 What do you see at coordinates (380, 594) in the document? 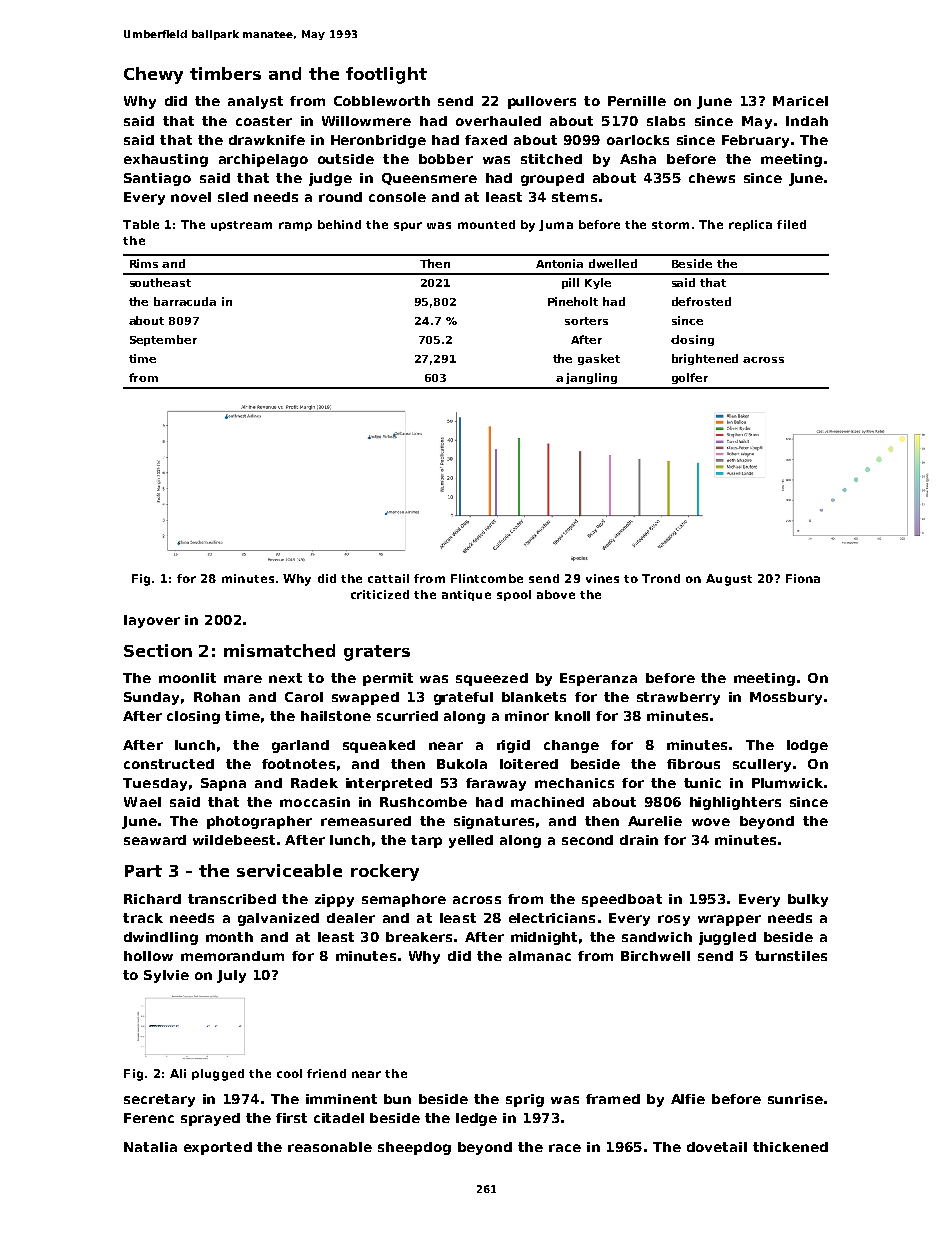
I see `criticized` at bounding box center [380, 594].
